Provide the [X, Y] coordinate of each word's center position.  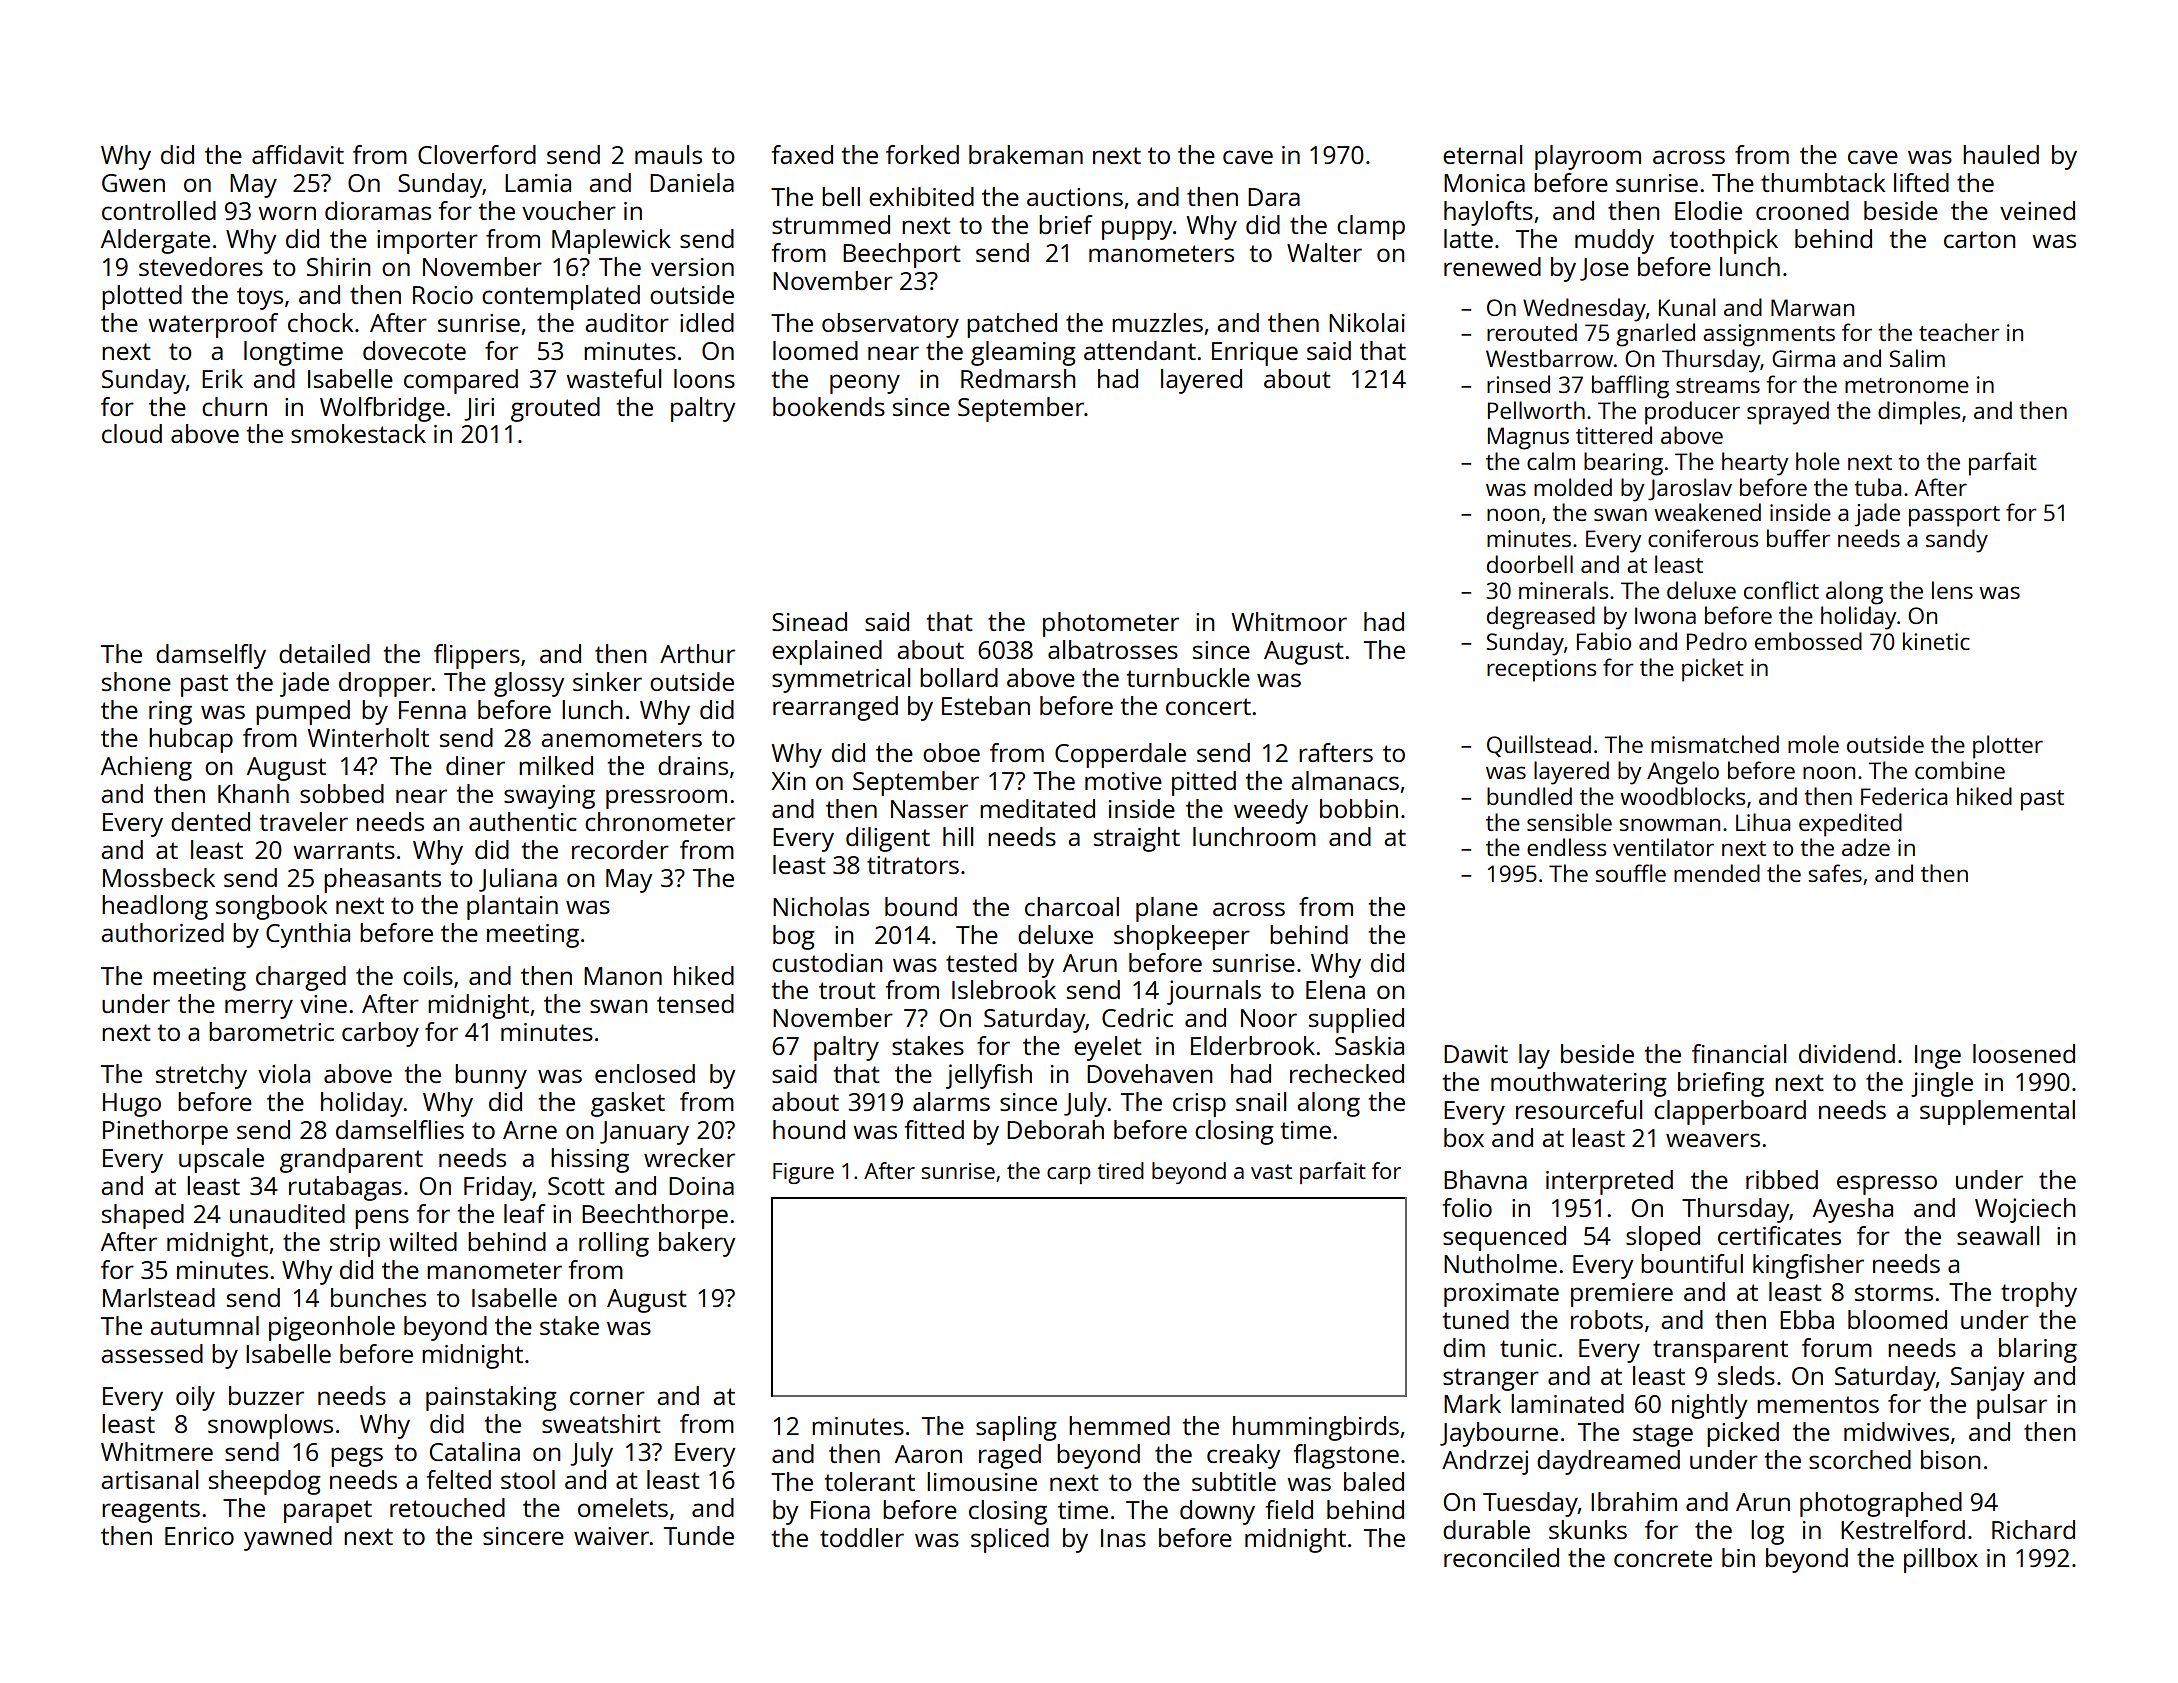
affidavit [298, 154]
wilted [423, 1241]
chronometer [660, 821]
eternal [1482, 154]
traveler [304, 821]
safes [1835, 873]
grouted [555, 409]
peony [865, 384]
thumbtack [1823, 182]
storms [1894, 1292]
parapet [328, 1511]
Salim [1917, 358]
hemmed [1119, 1425]
